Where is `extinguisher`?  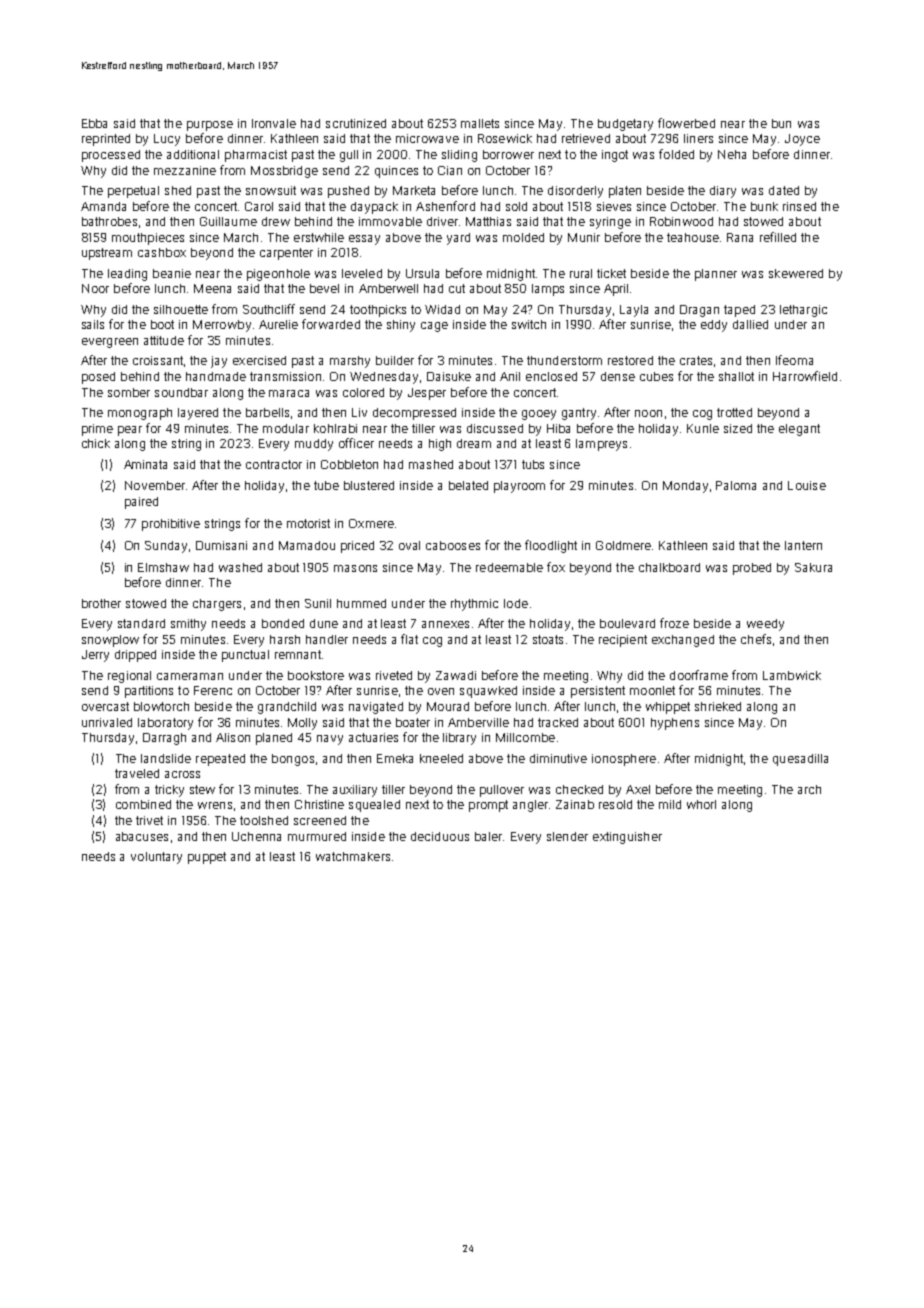 extinguisher is located at coordinates (627, 838).
